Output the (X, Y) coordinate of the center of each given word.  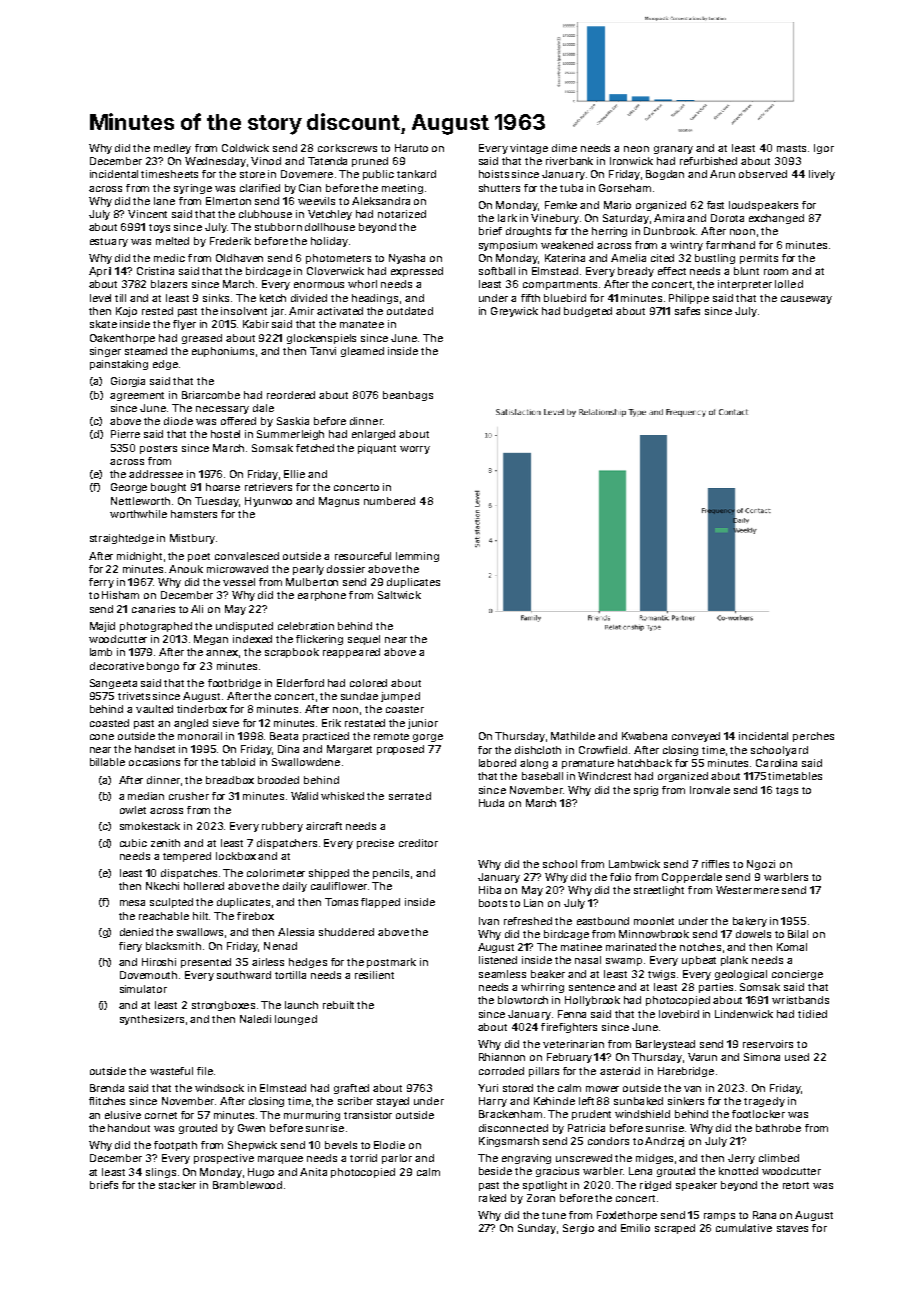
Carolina (776, 763)
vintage (529, 149)
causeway (806, 300)
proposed (400, 750)
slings (161, 1173)
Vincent (147, 214)
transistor (368, 1115)
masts (791, 148)
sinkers (686, 1101)
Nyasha (407, 259)
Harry (493, 1102)
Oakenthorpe (122, 339)
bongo (163, 667)
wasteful (171, 1071)
